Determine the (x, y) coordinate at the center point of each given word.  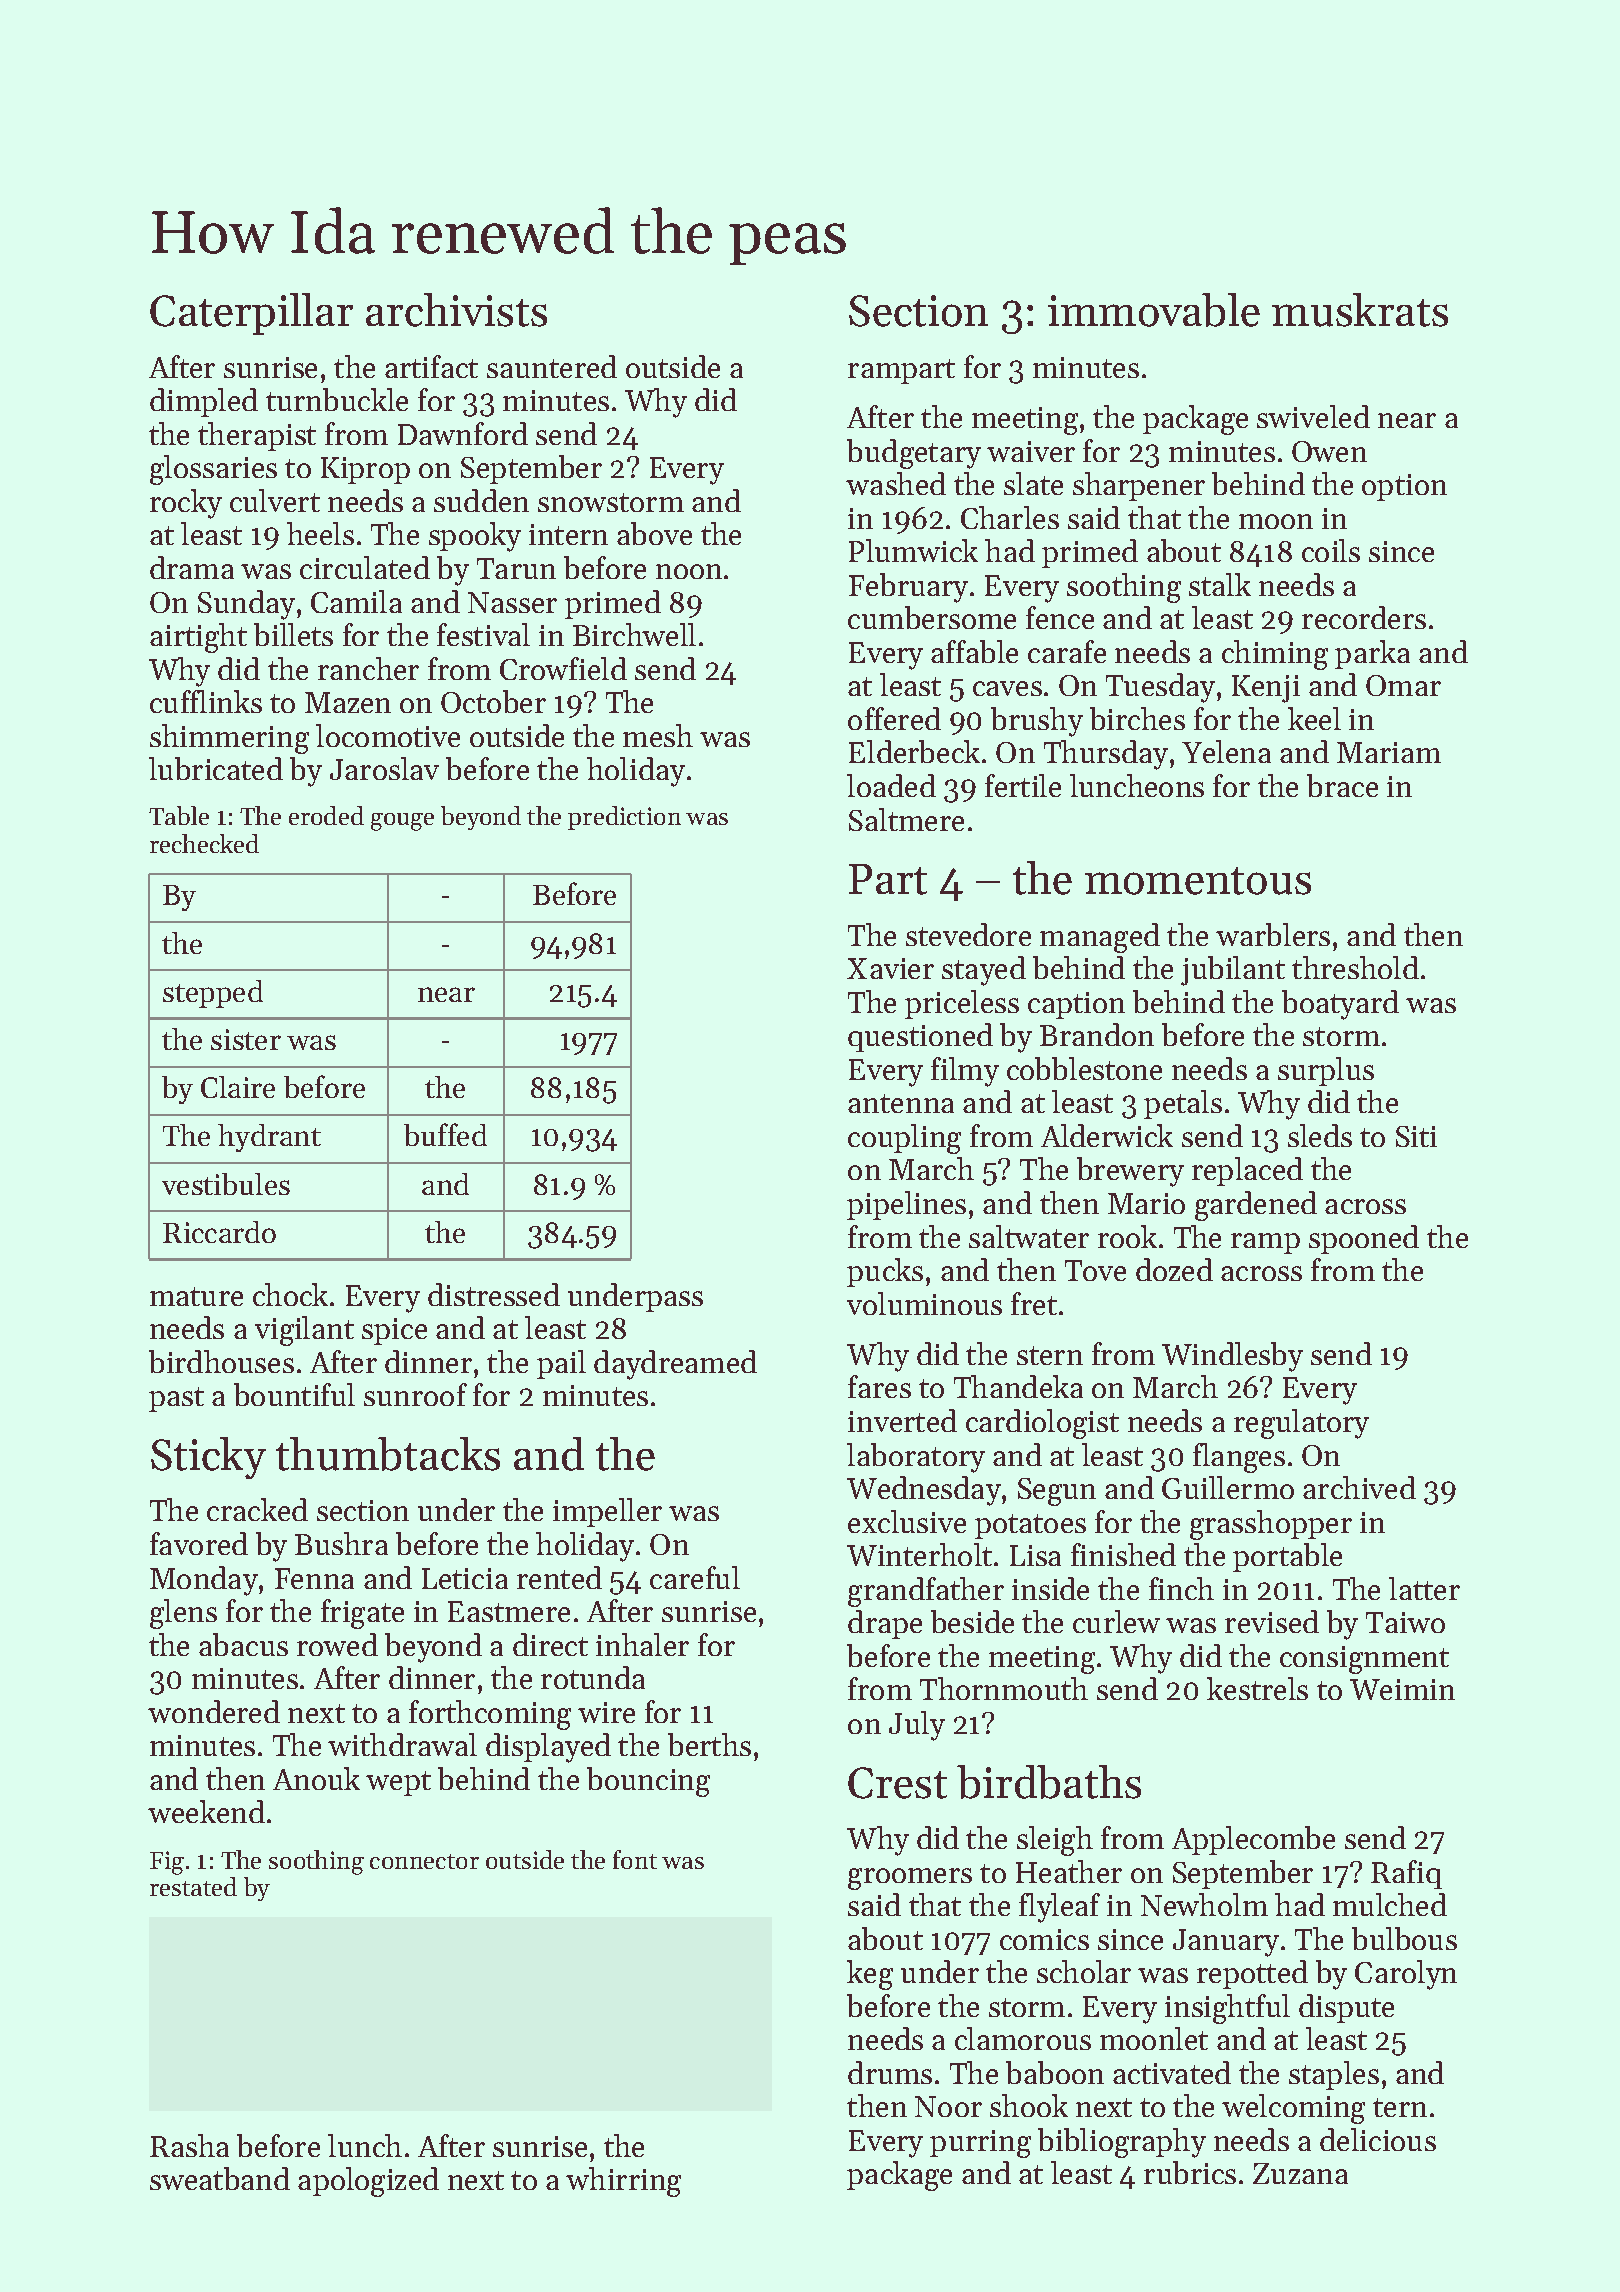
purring (980, 2144)
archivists (456, 310)
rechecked (204, 843)
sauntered (552, 366)
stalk (1220, 584)
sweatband (220, 2178)
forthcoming (490, 1715)
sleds (1320, 1135)
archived (1359, 1487)
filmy (965, 1072)
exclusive (907, 1521)
